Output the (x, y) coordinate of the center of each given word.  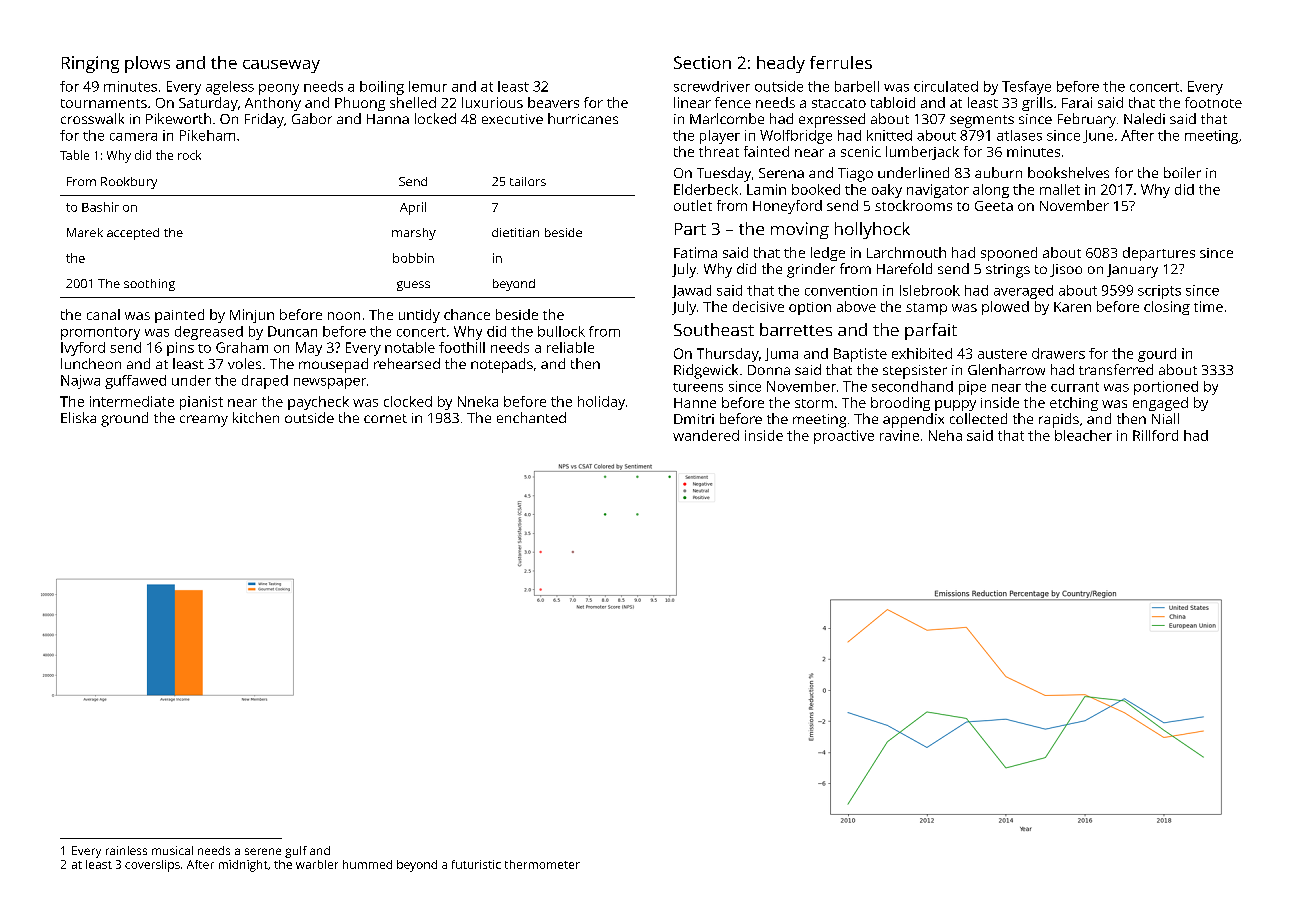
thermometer (542, 864)
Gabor (312, 118)
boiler (1182, 172)
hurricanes (583, 118)
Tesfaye (1026, 88)
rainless (126, 850)
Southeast (714, 329)
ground (124, 419)
